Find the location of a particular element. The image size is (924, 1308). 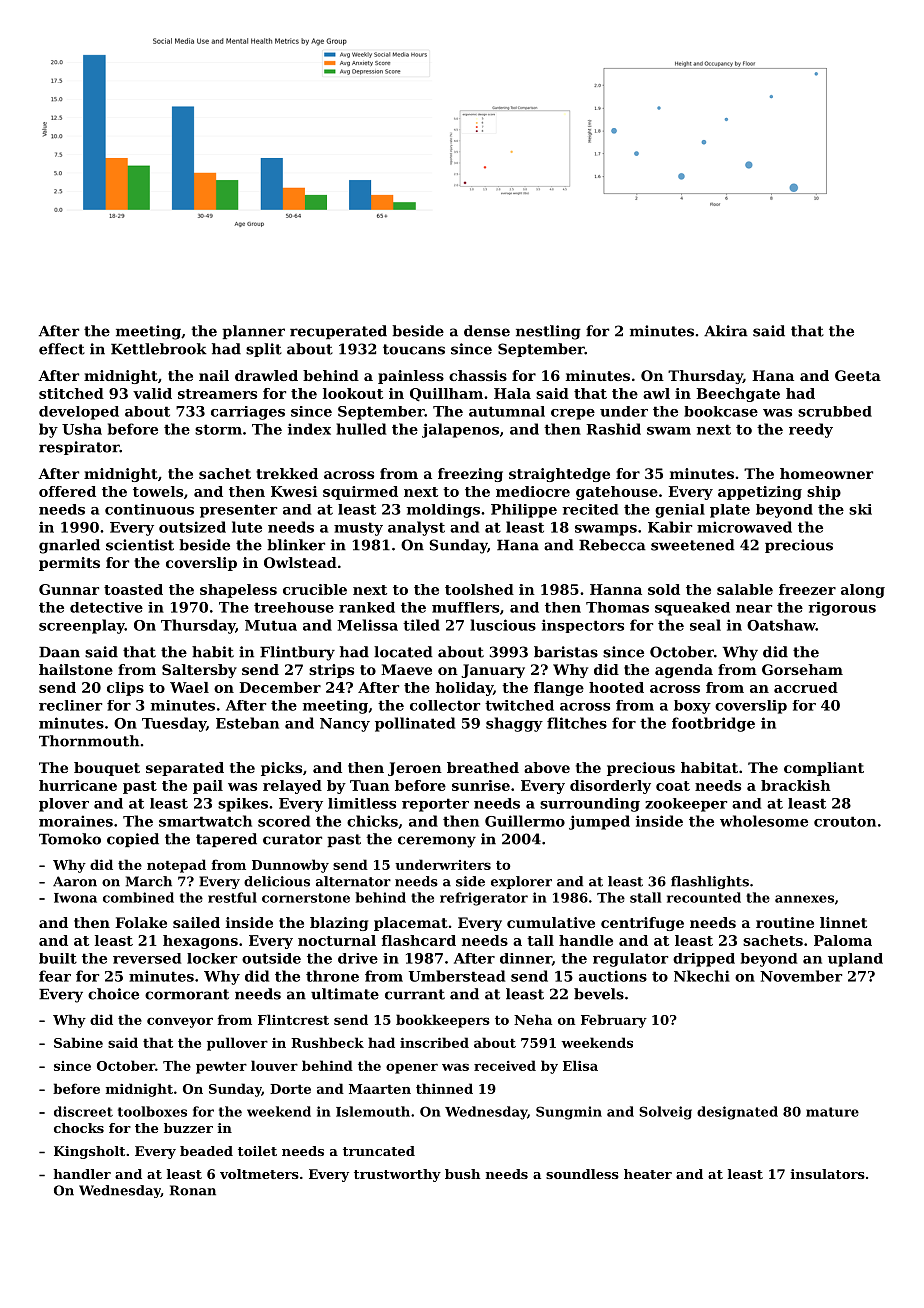

effect is located at coordinates (62, 349).
